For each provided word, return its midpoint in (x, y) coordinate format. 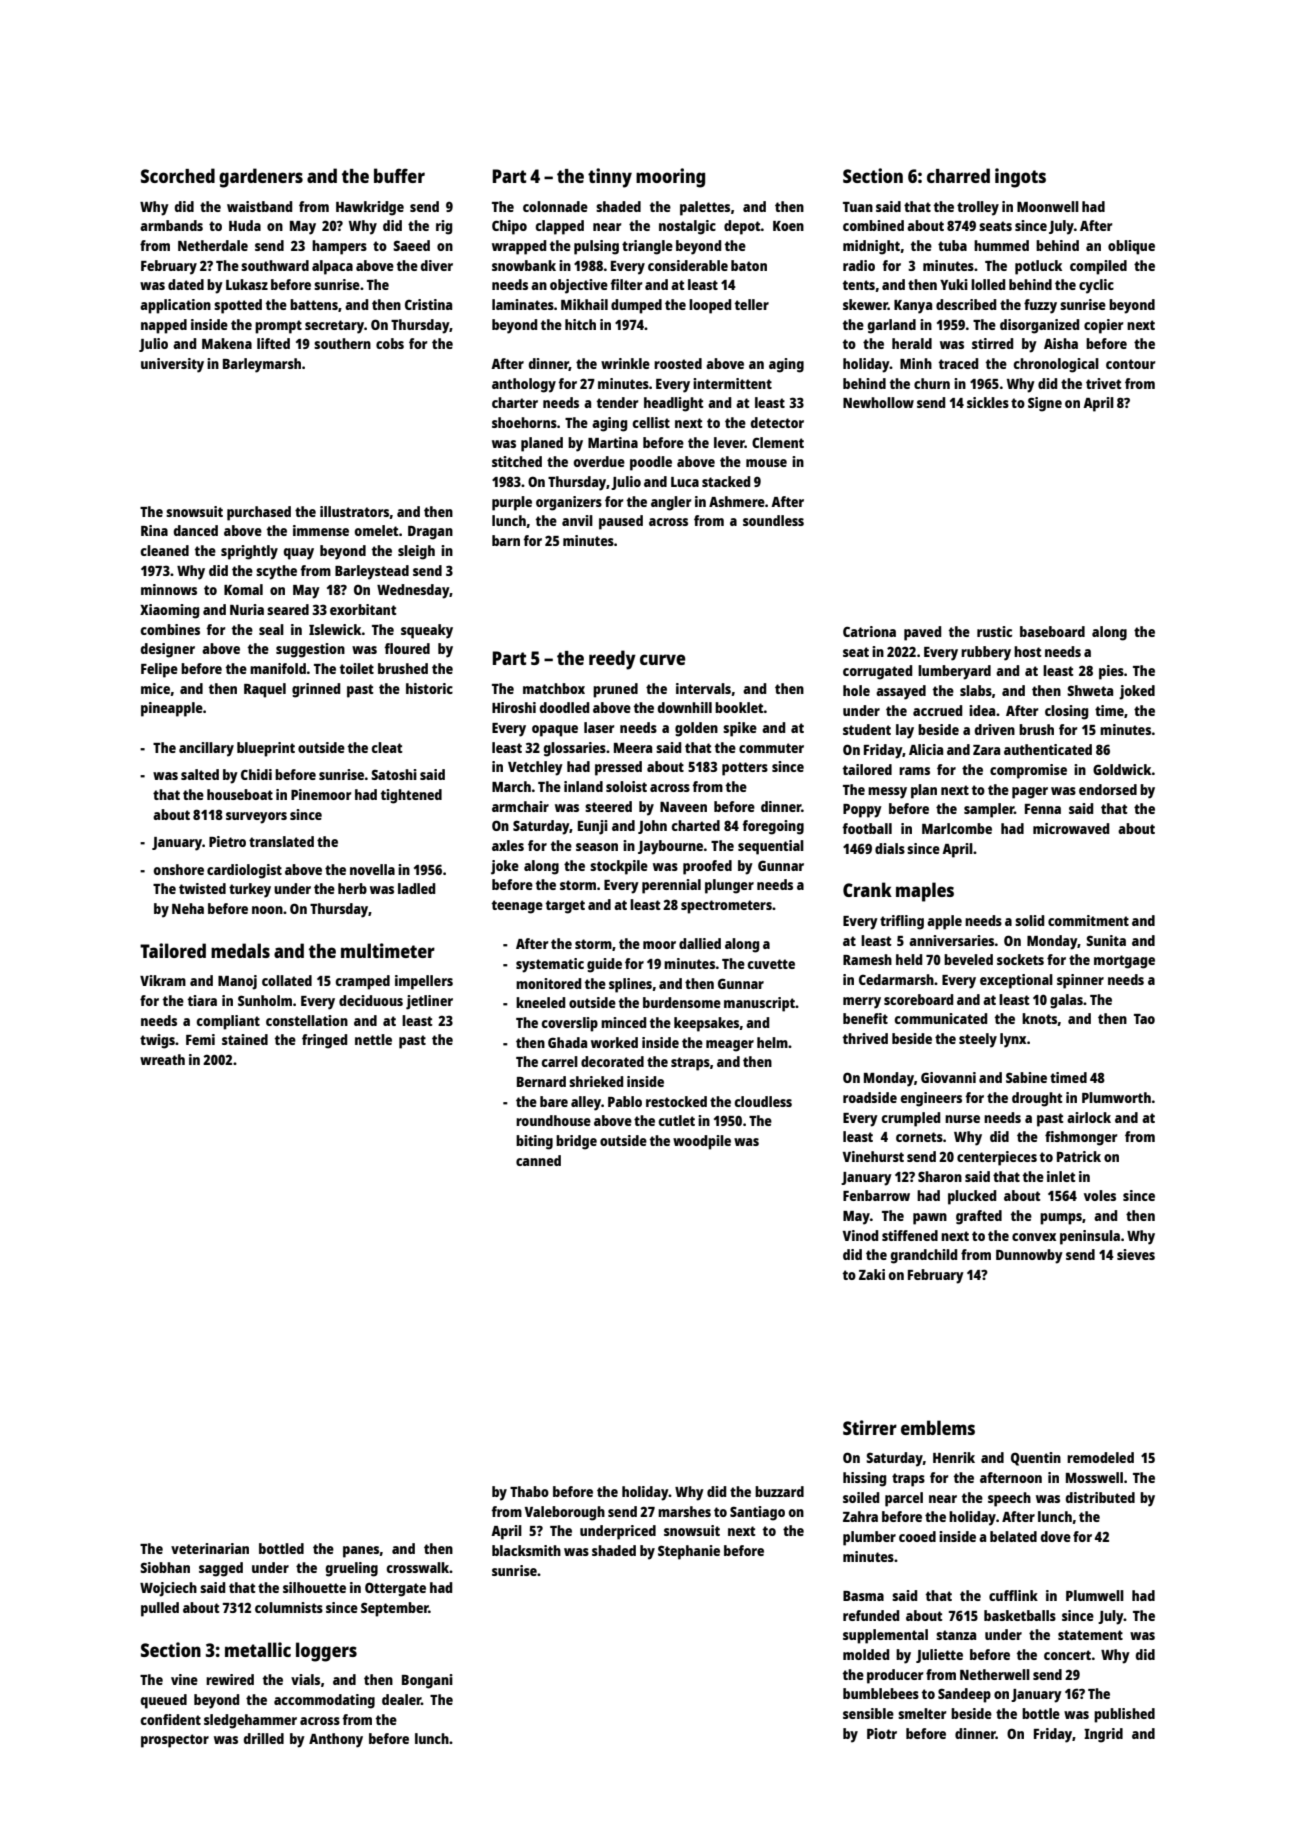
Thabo (529, 1491)
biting (534, 1142)
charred (958, 175)
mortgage (1124, 962)
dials (890, 848)
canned (538, 1160)
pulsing (596, 247)
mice (156, 689)
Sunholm (265, 1000)
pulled (160, 1609)
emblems (938, 1427)
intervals (703, 688)
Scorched (178, 175)
